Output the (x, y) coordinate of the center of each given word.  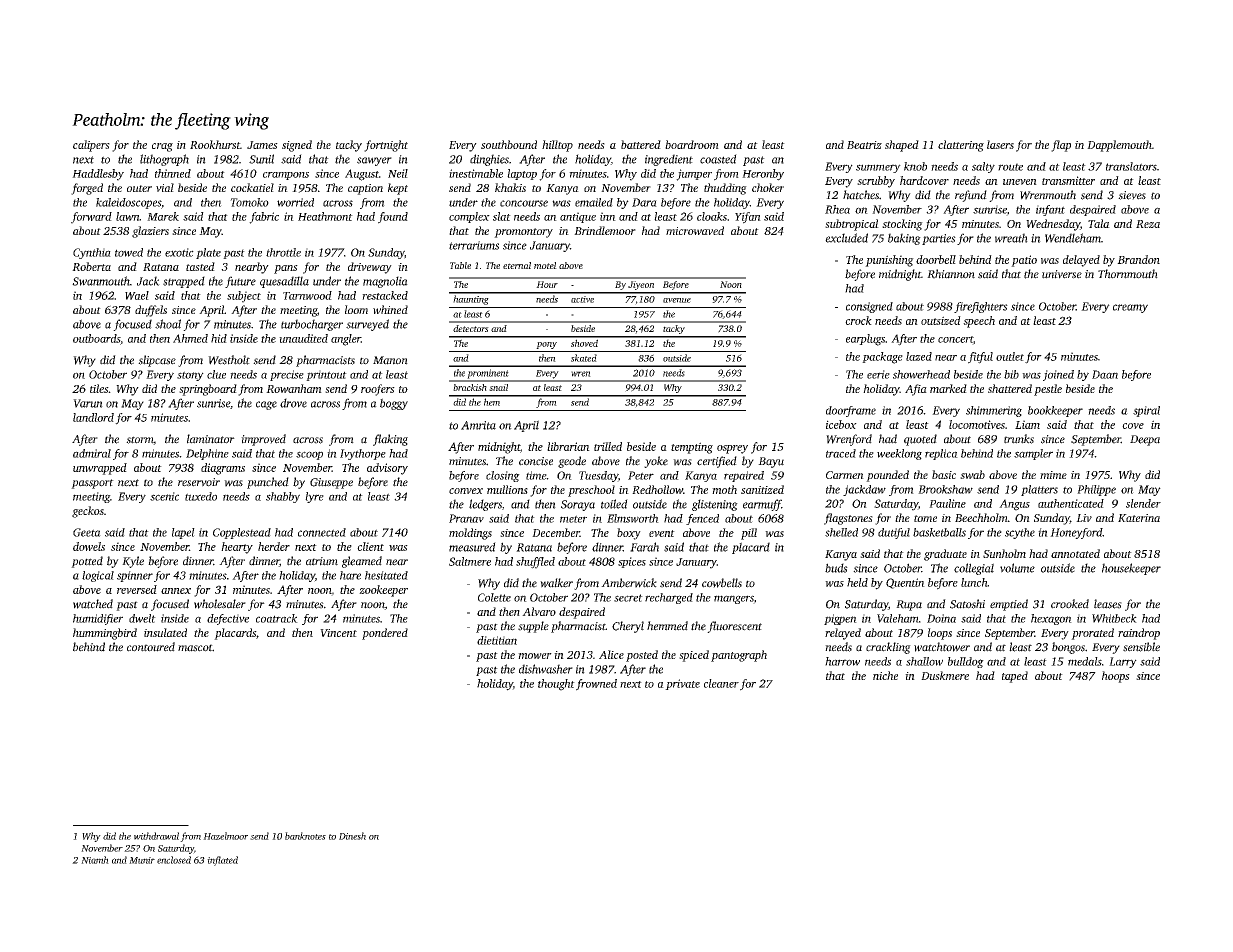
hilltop (557, 146)
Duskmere (945, 675)
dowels (89, 546)
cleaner (721, 683)
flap (1061, 146)
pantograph (739, 656)
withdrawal (156, 836)
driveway (370, 268)
